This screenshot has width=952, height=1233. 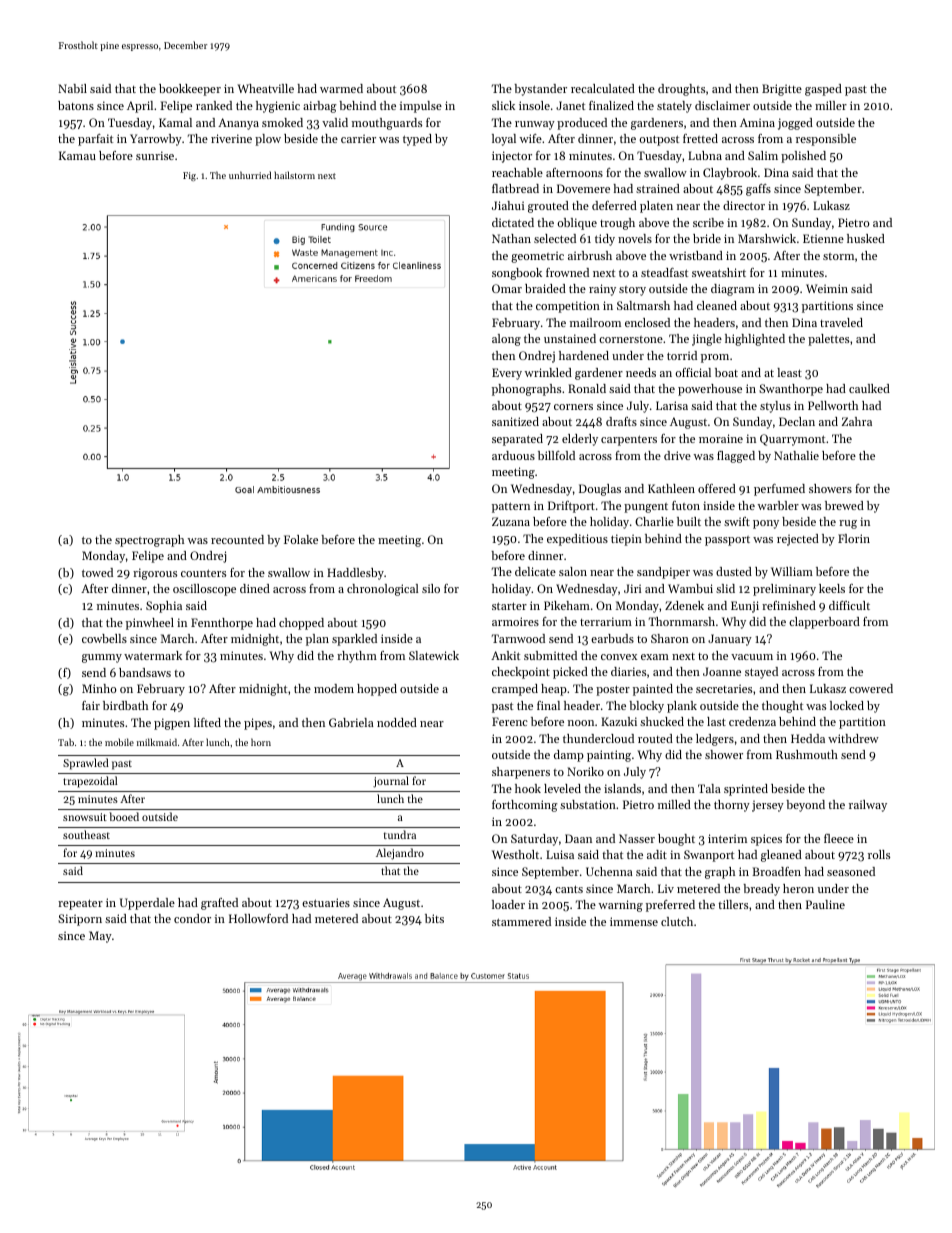 What do you see at coordinates (237, 539) in the screenshot?
I see `recounted` at bounding box center [237, 539].
